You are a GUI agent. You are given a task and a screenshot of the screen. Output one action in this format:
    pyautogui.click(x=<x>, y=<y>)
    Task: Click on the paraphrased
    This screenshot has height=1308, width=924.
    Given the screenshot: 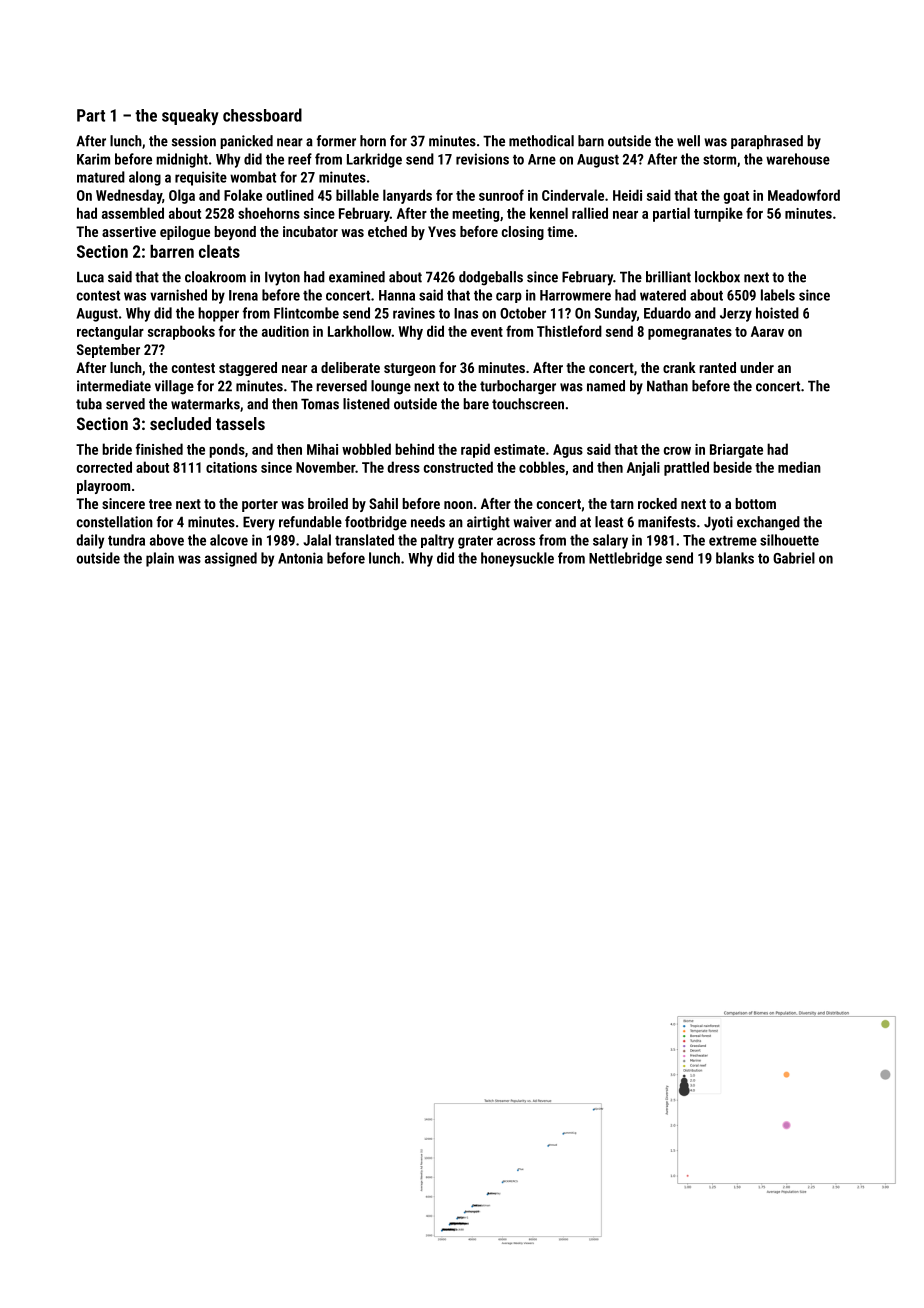 What is the action you would take?
    pyautogui.click(x=767, y=142)
